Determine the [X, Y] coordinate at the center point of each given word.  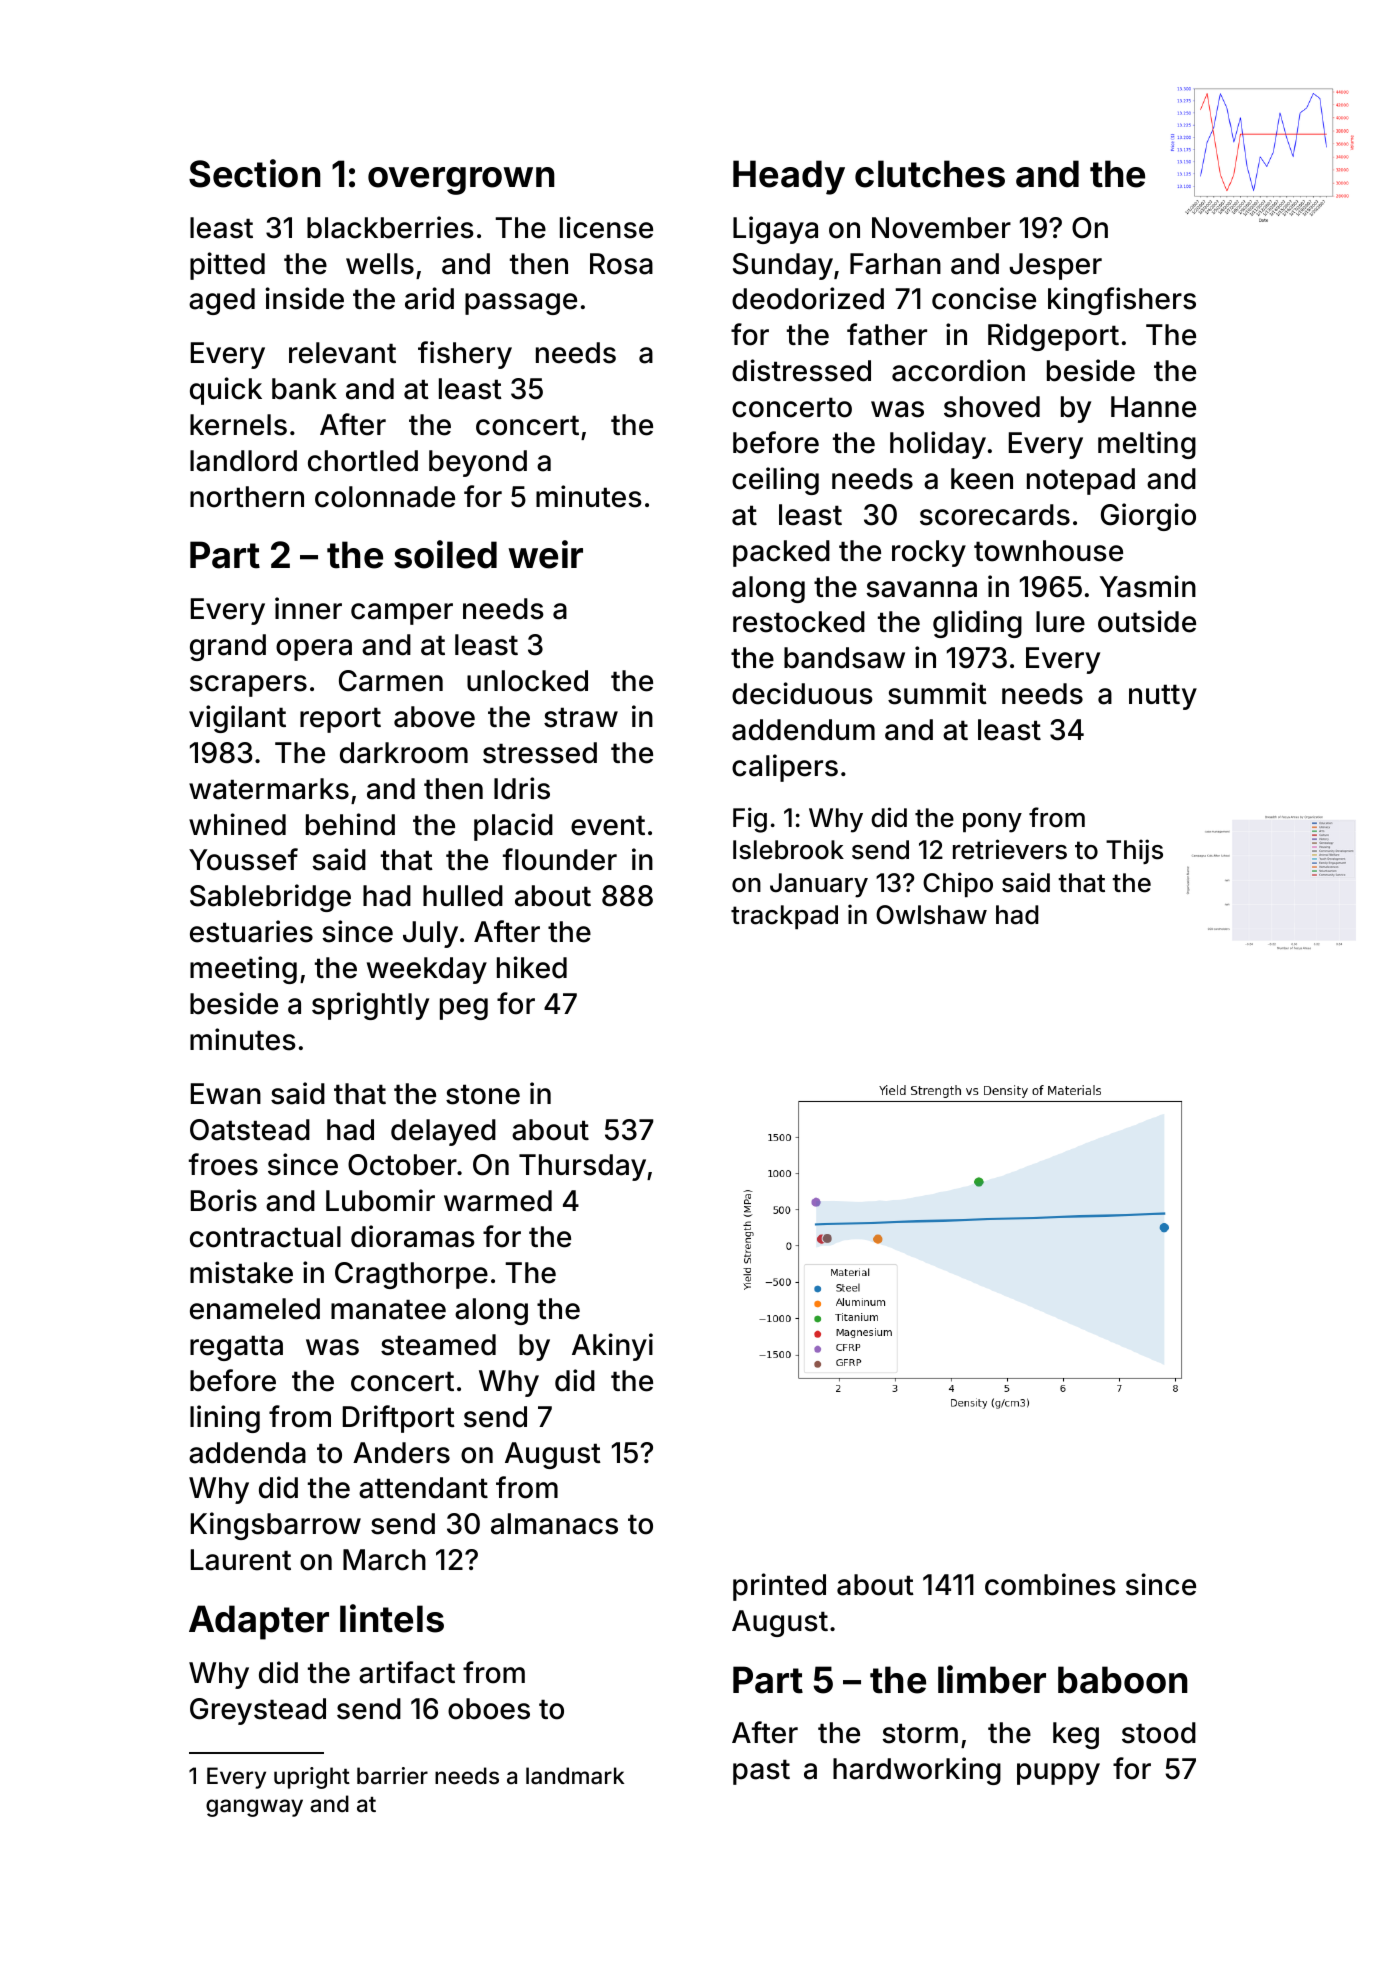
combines [1050, 1584]
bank [304, 389]
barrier [392, 1776]
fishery [465, 355]
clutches [930, 174]
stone [483, 1094]
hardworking [917, 1771]
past [761, 1772]
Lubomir [380, 1200]
